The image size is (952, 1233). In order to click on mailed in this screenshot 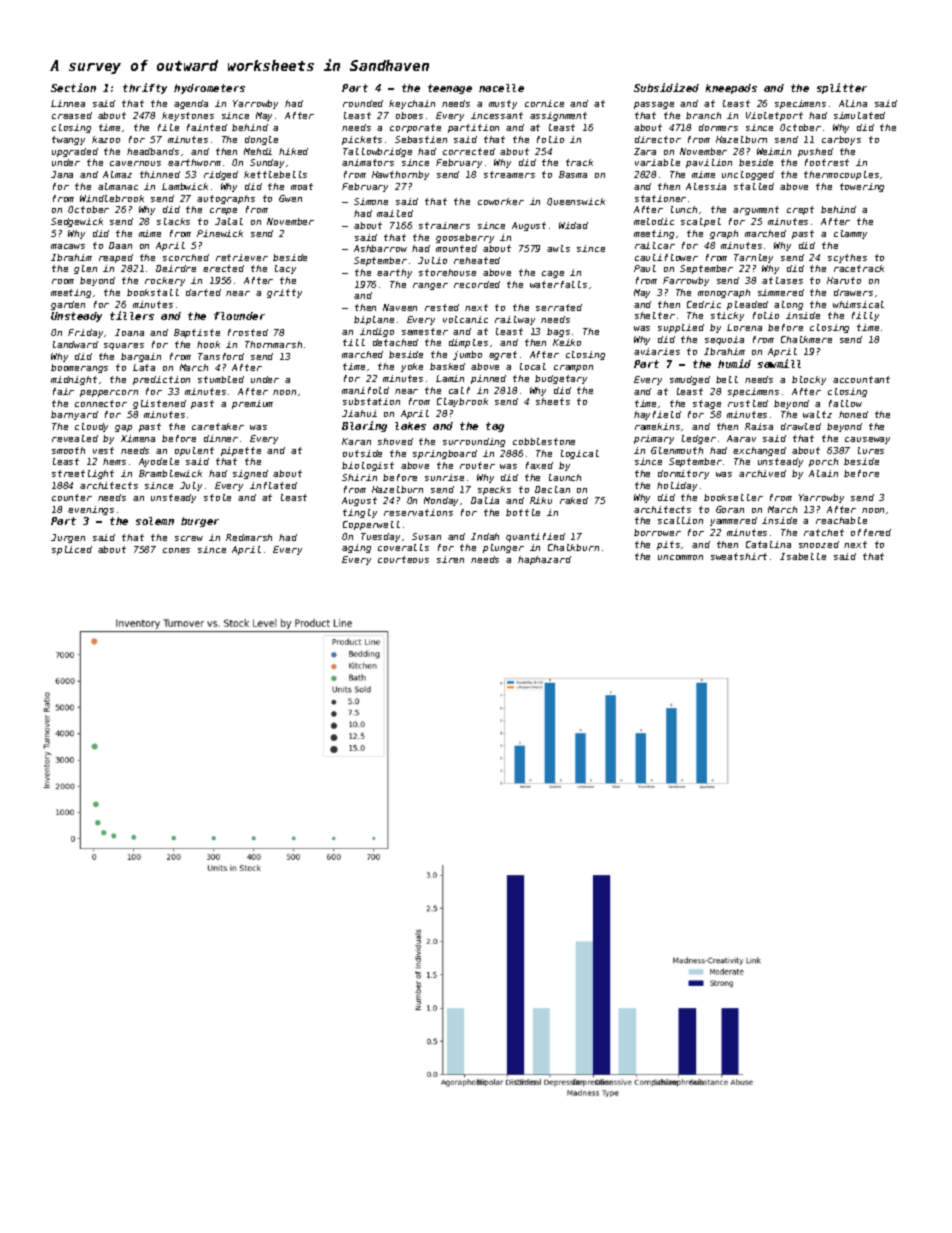, I will do `click(395, 213)`.
